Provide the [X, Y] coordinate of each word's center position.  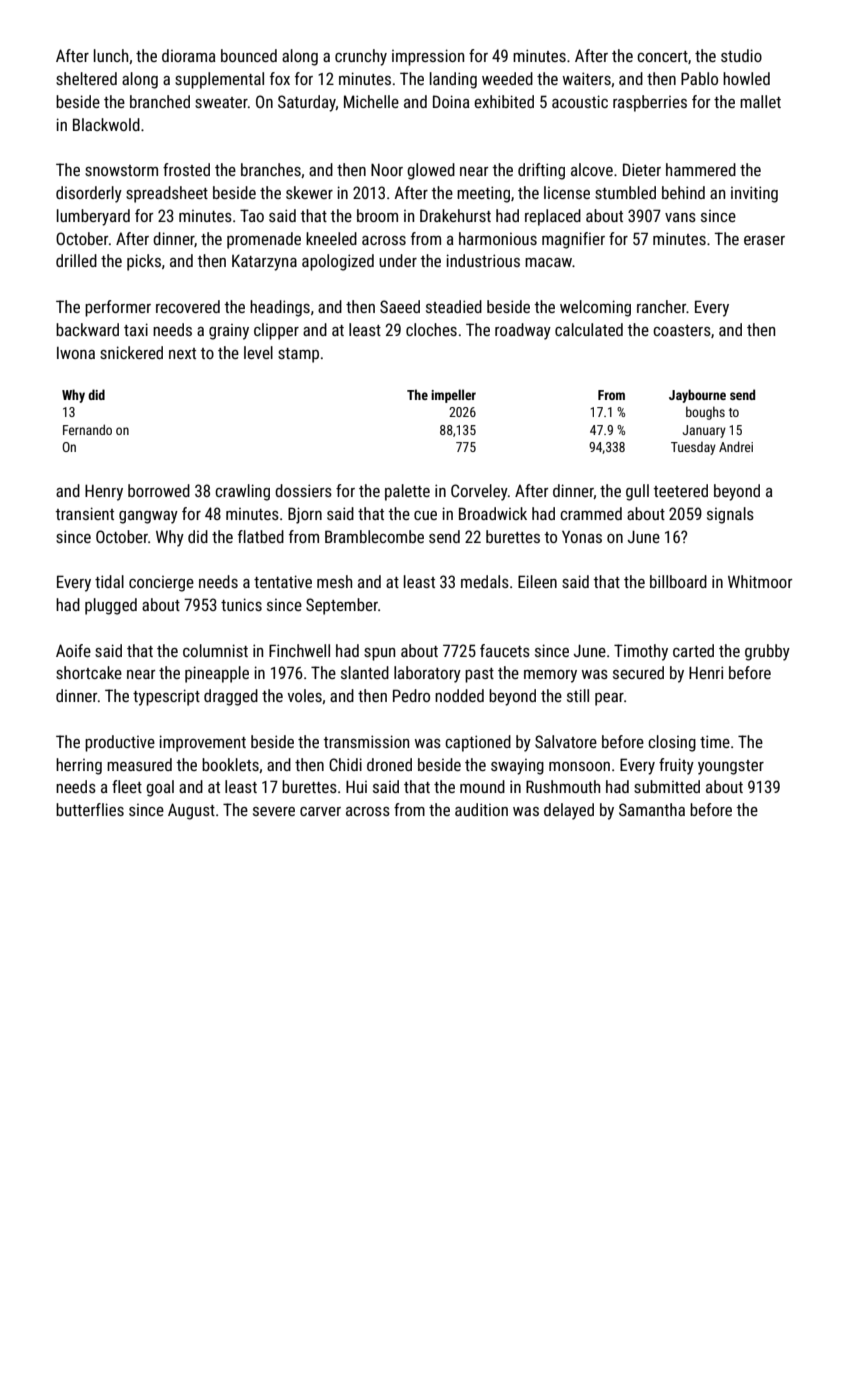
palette [407, 492]
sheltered [86, 78]
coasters [682, 330]
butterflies [90, 809]
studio [741, 55]
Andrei [736, 446]
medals [485, 581]
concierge [161, 584]
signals [730, 515]
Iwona [76, 353]
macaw [549, 262]
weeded [507, 78]
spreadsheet [167, 194]
